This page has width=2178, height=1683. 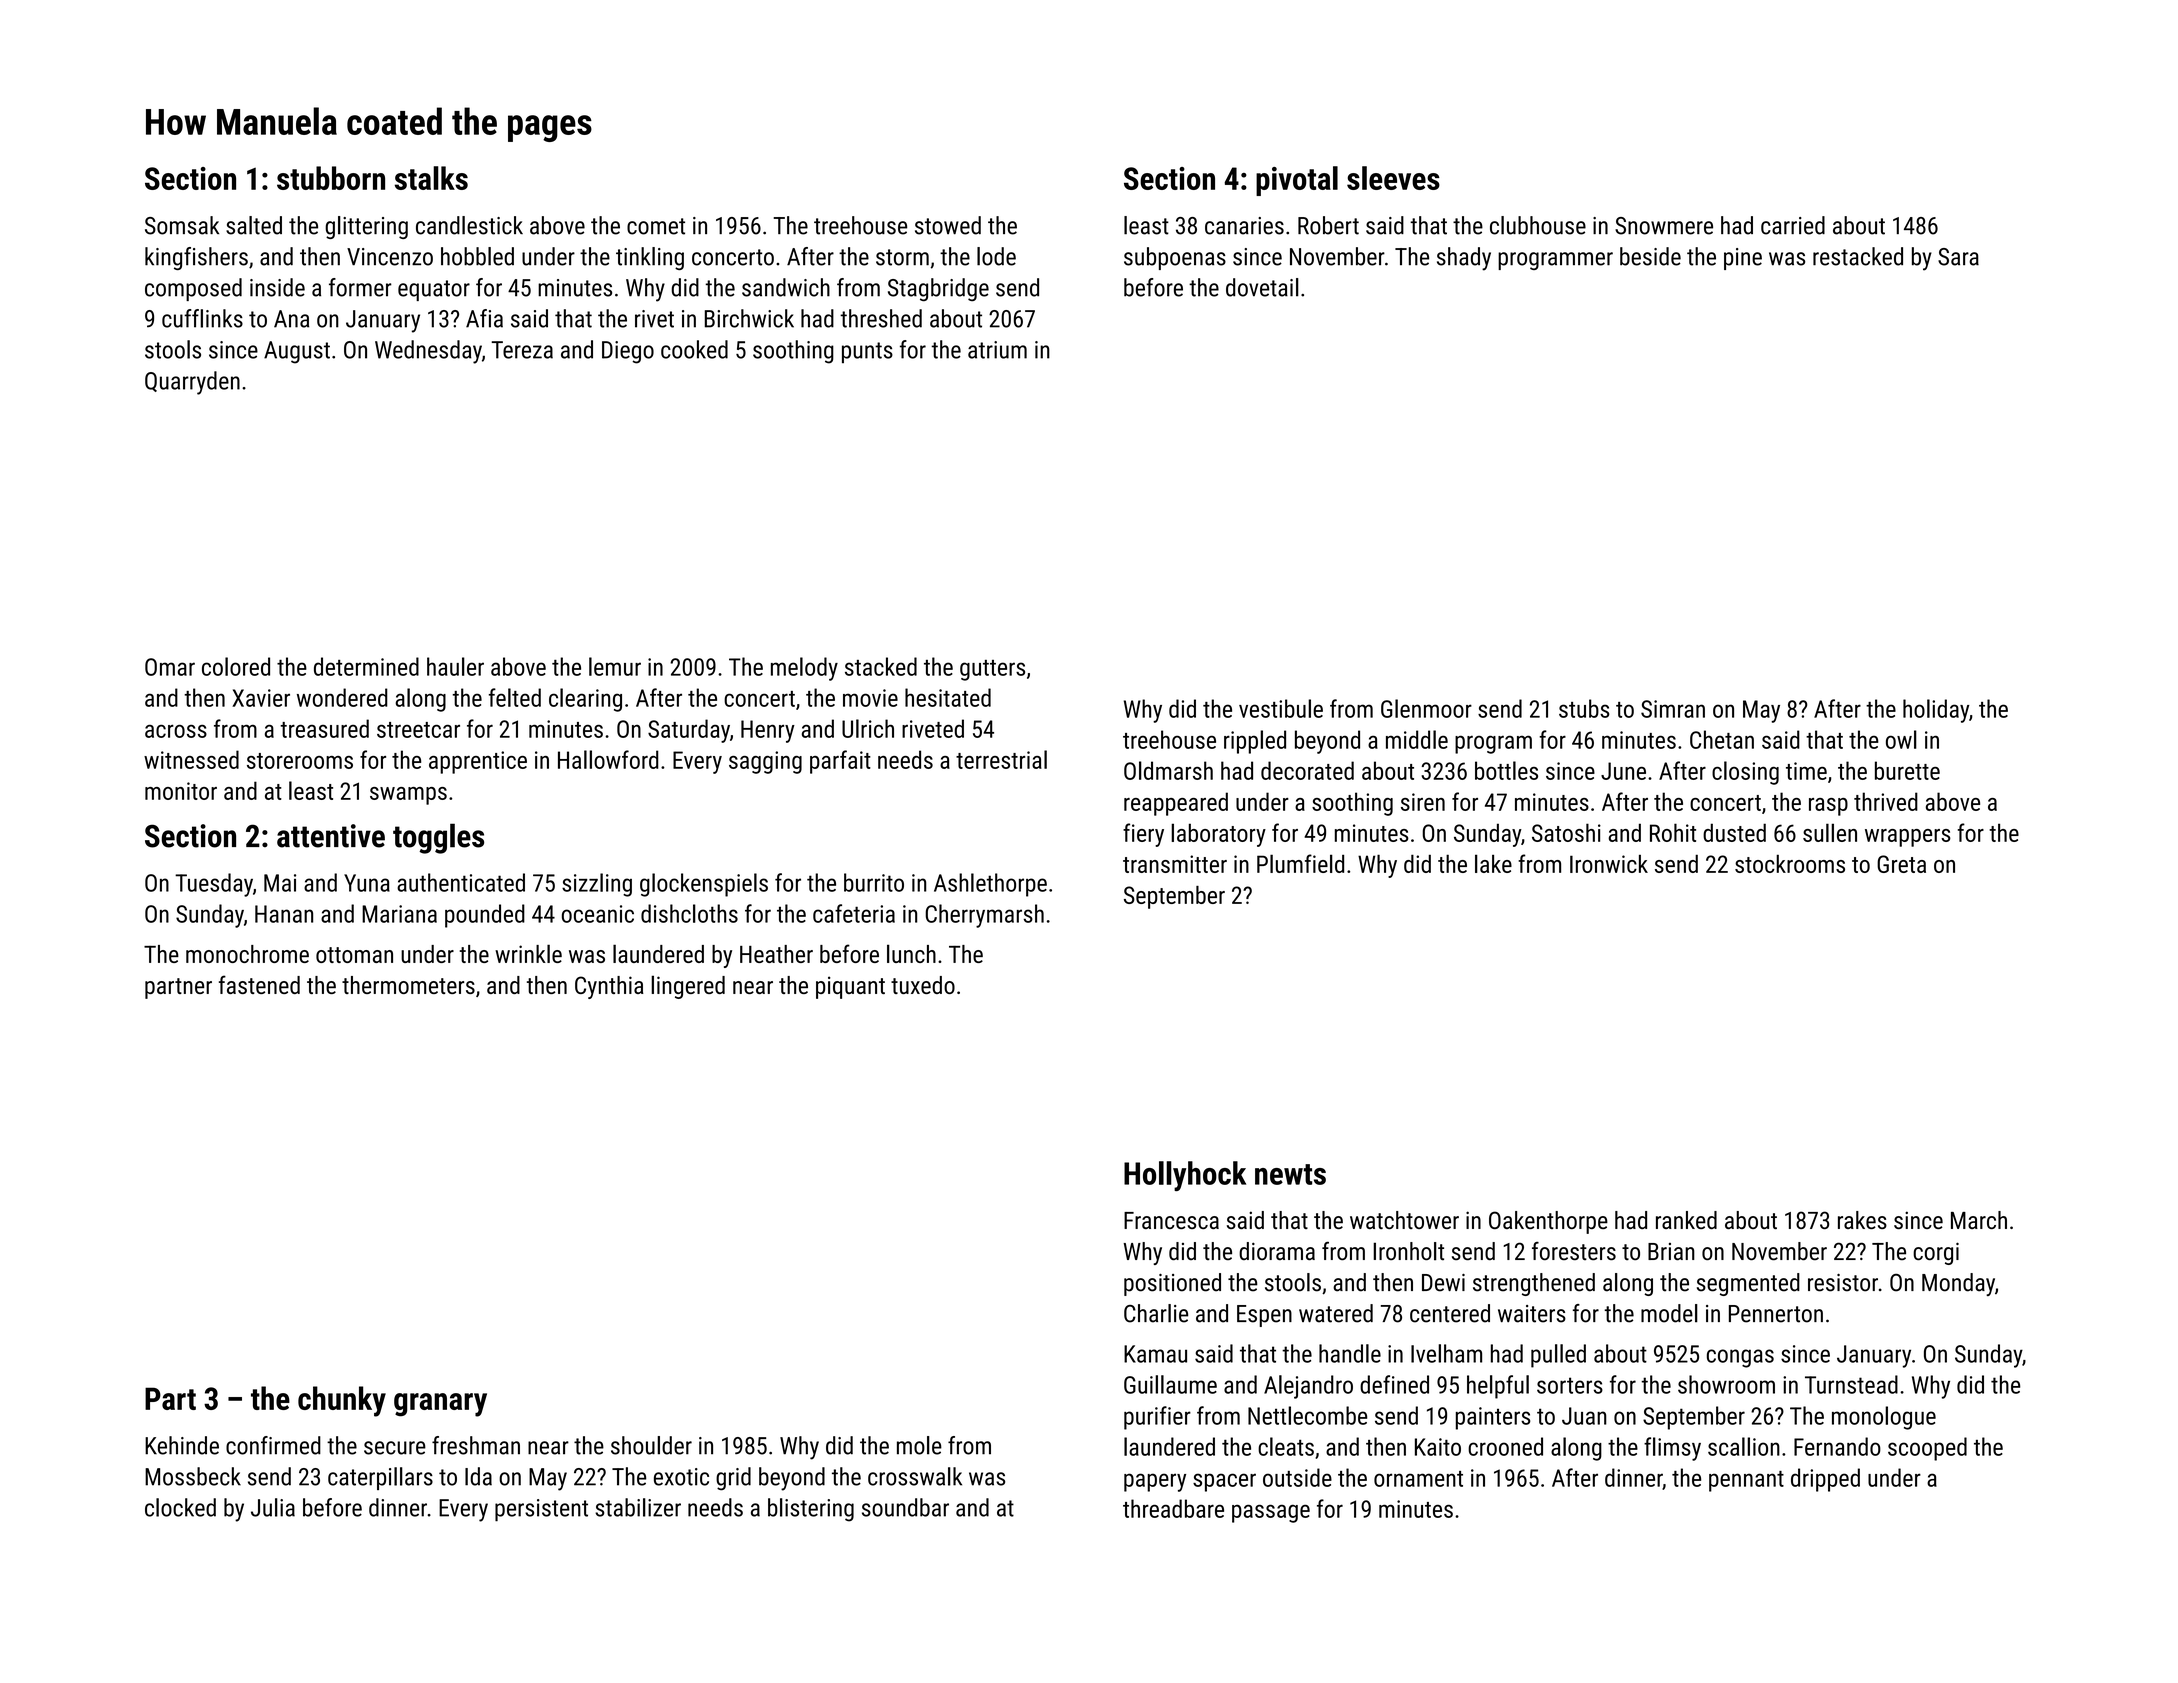 I want to click on Greta, so click(x=1901, y=864).
